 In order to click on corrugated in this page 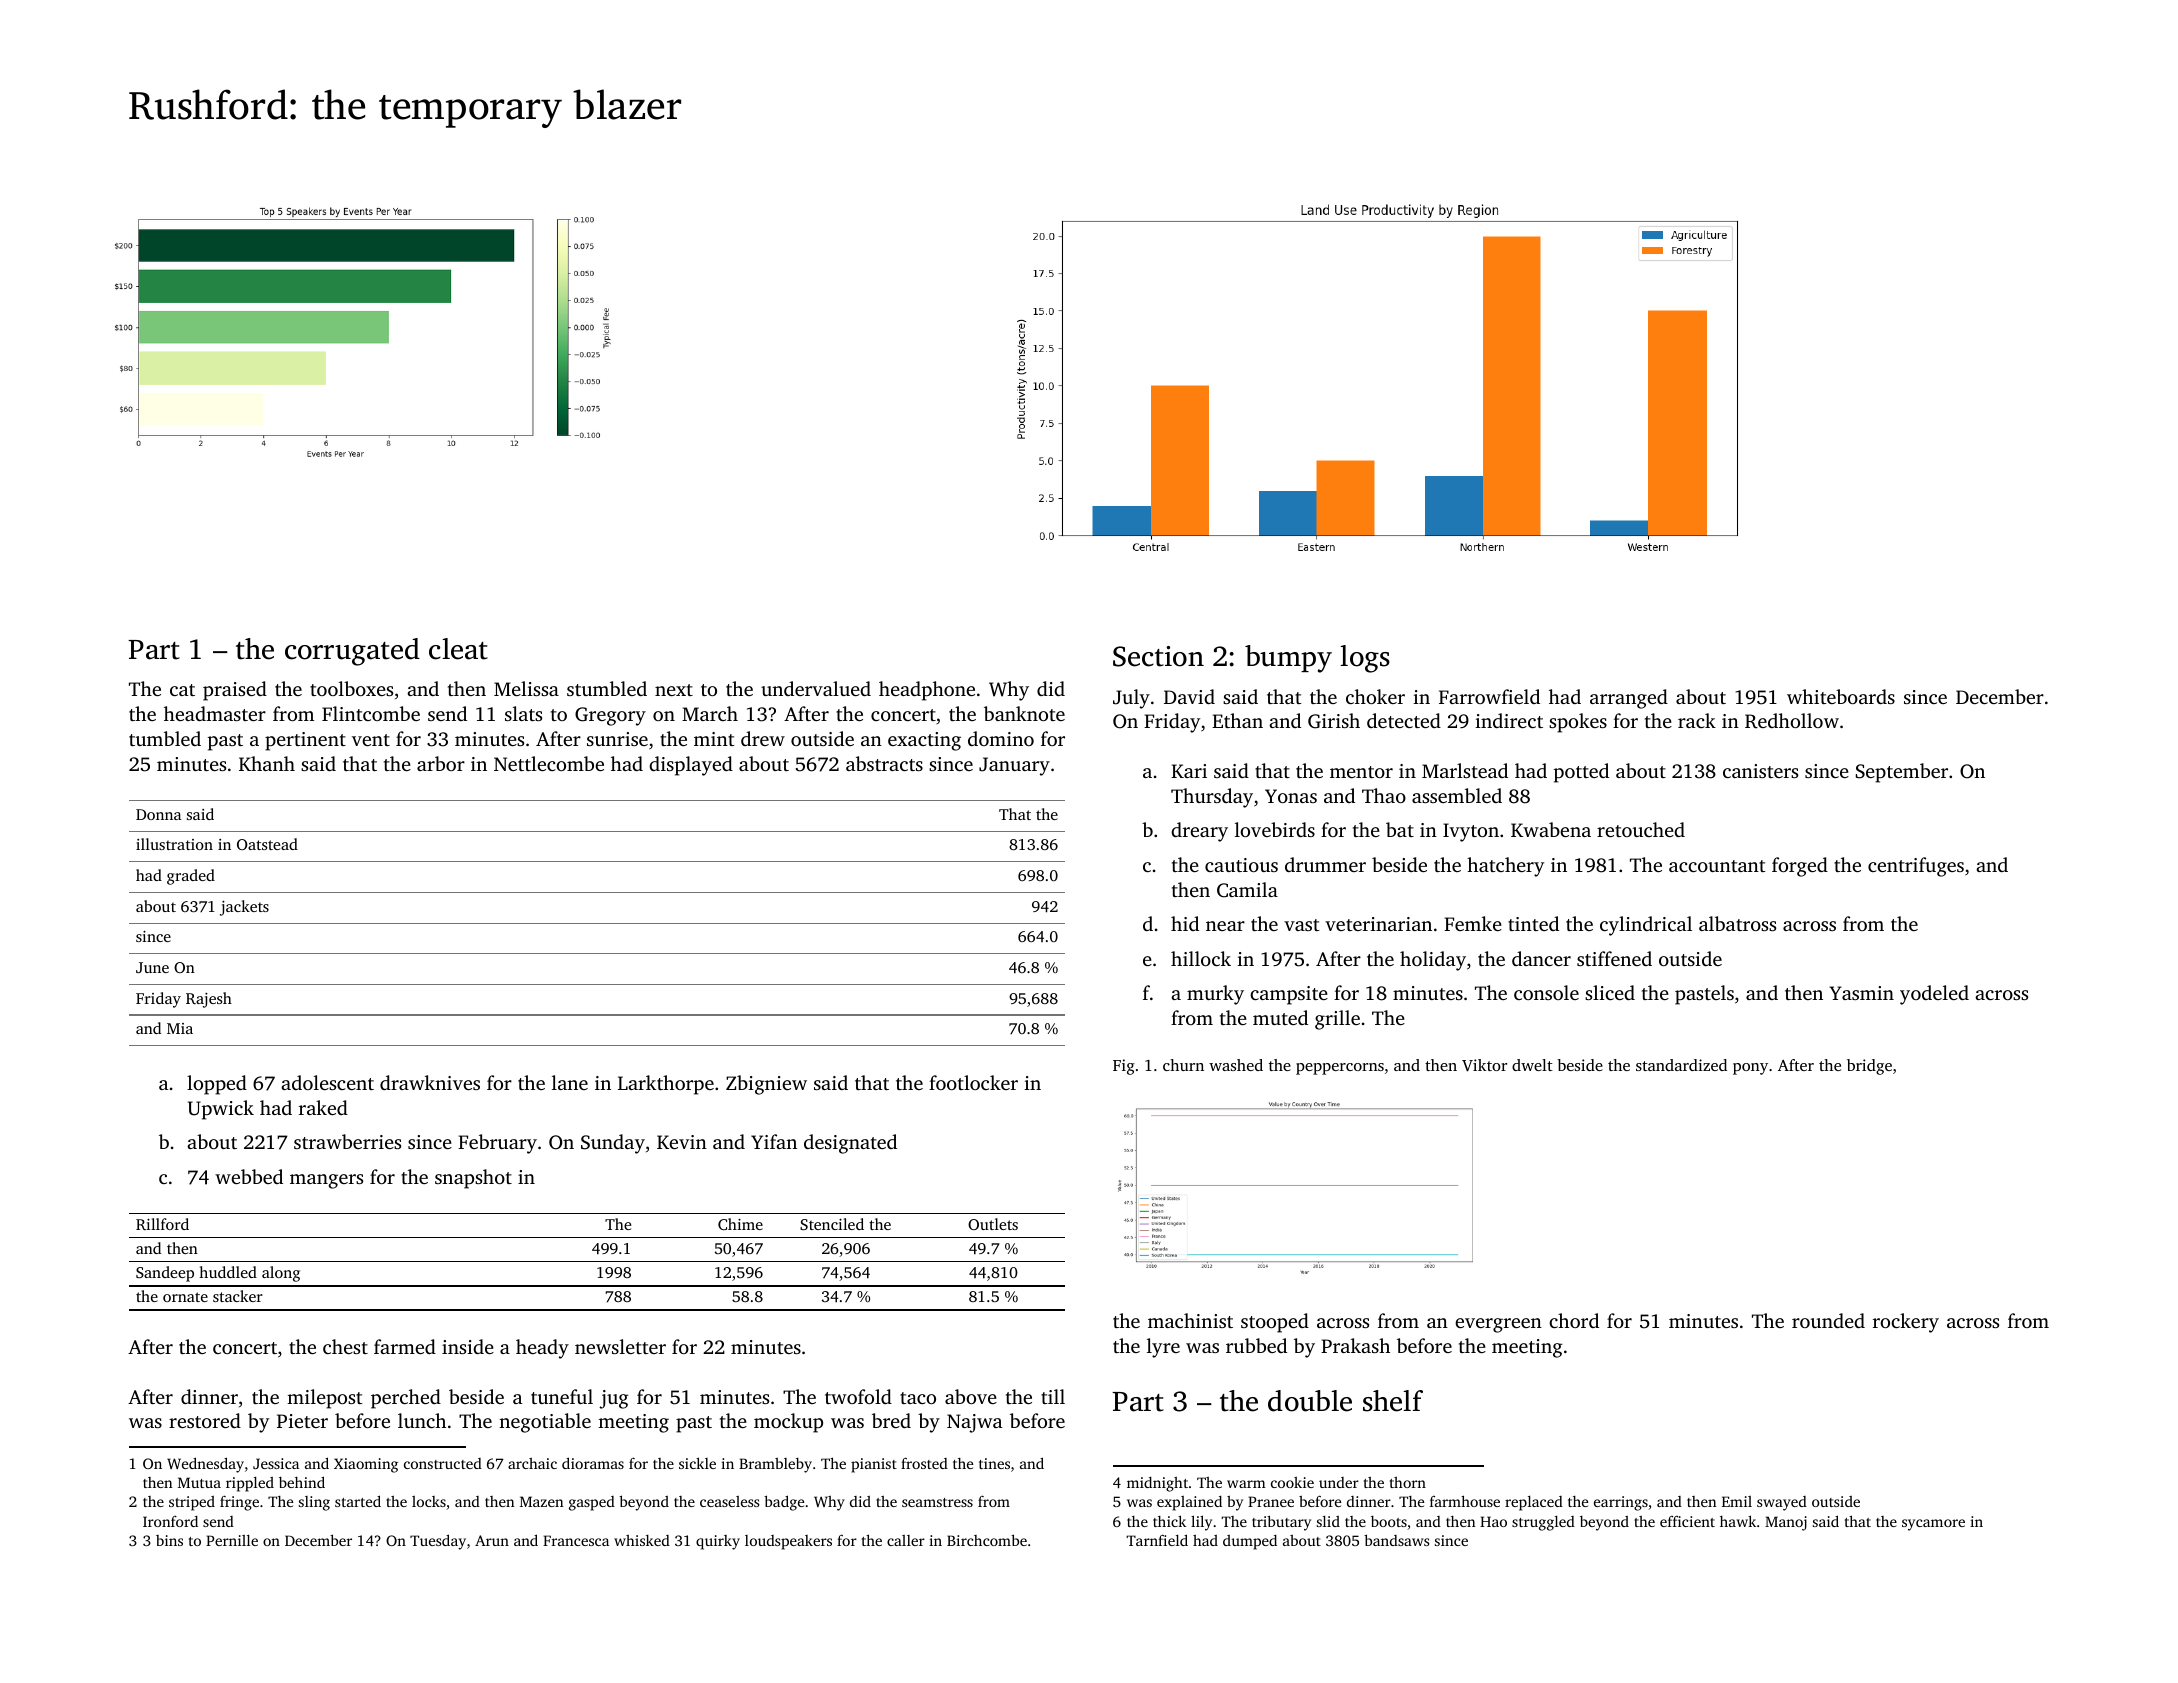, I will do `click(352, 652)`.
